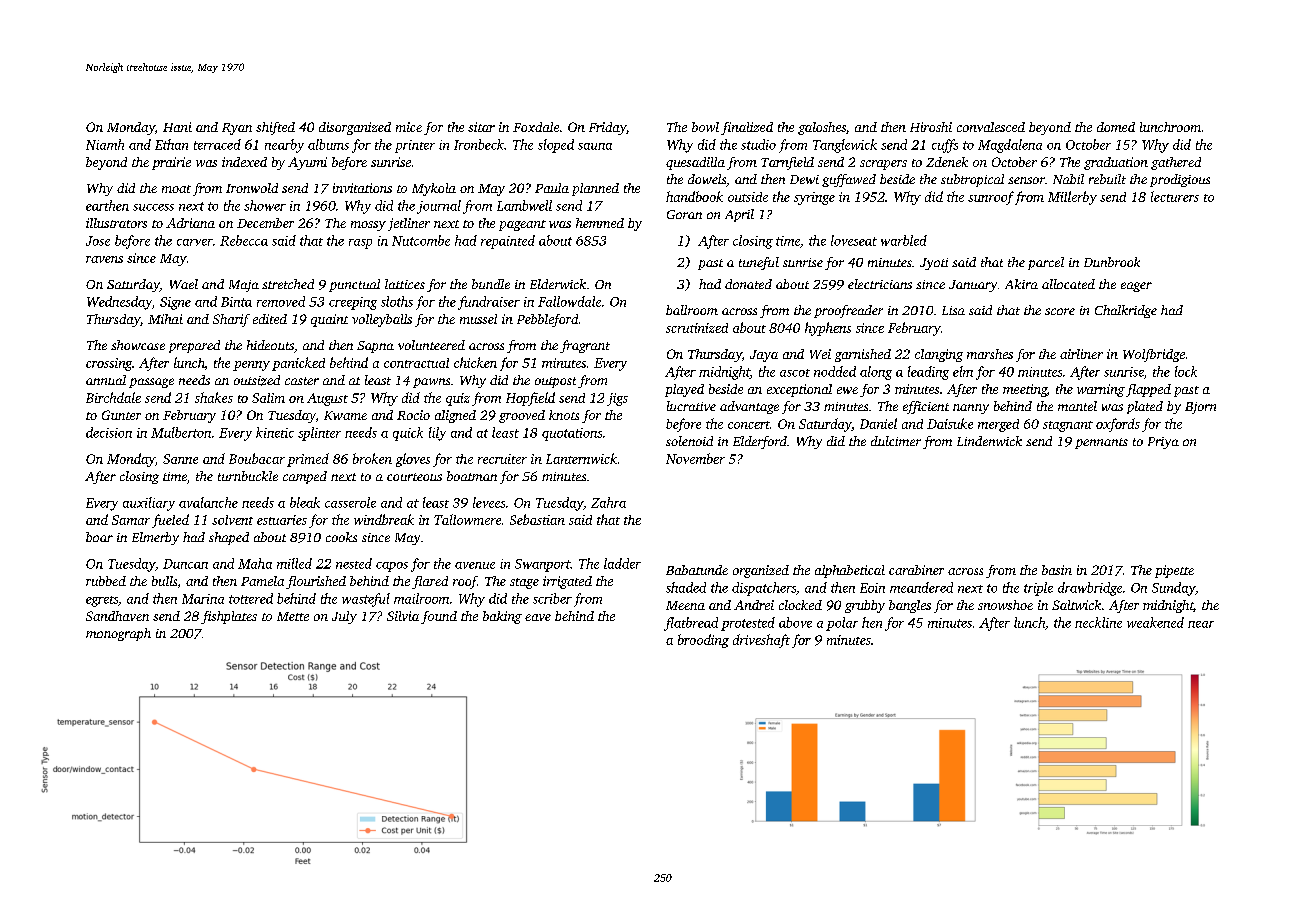 The image size is (1308, 924). Describe the element at coordinates (508, 242) in the screenshot. I see `repainted` at that location.
